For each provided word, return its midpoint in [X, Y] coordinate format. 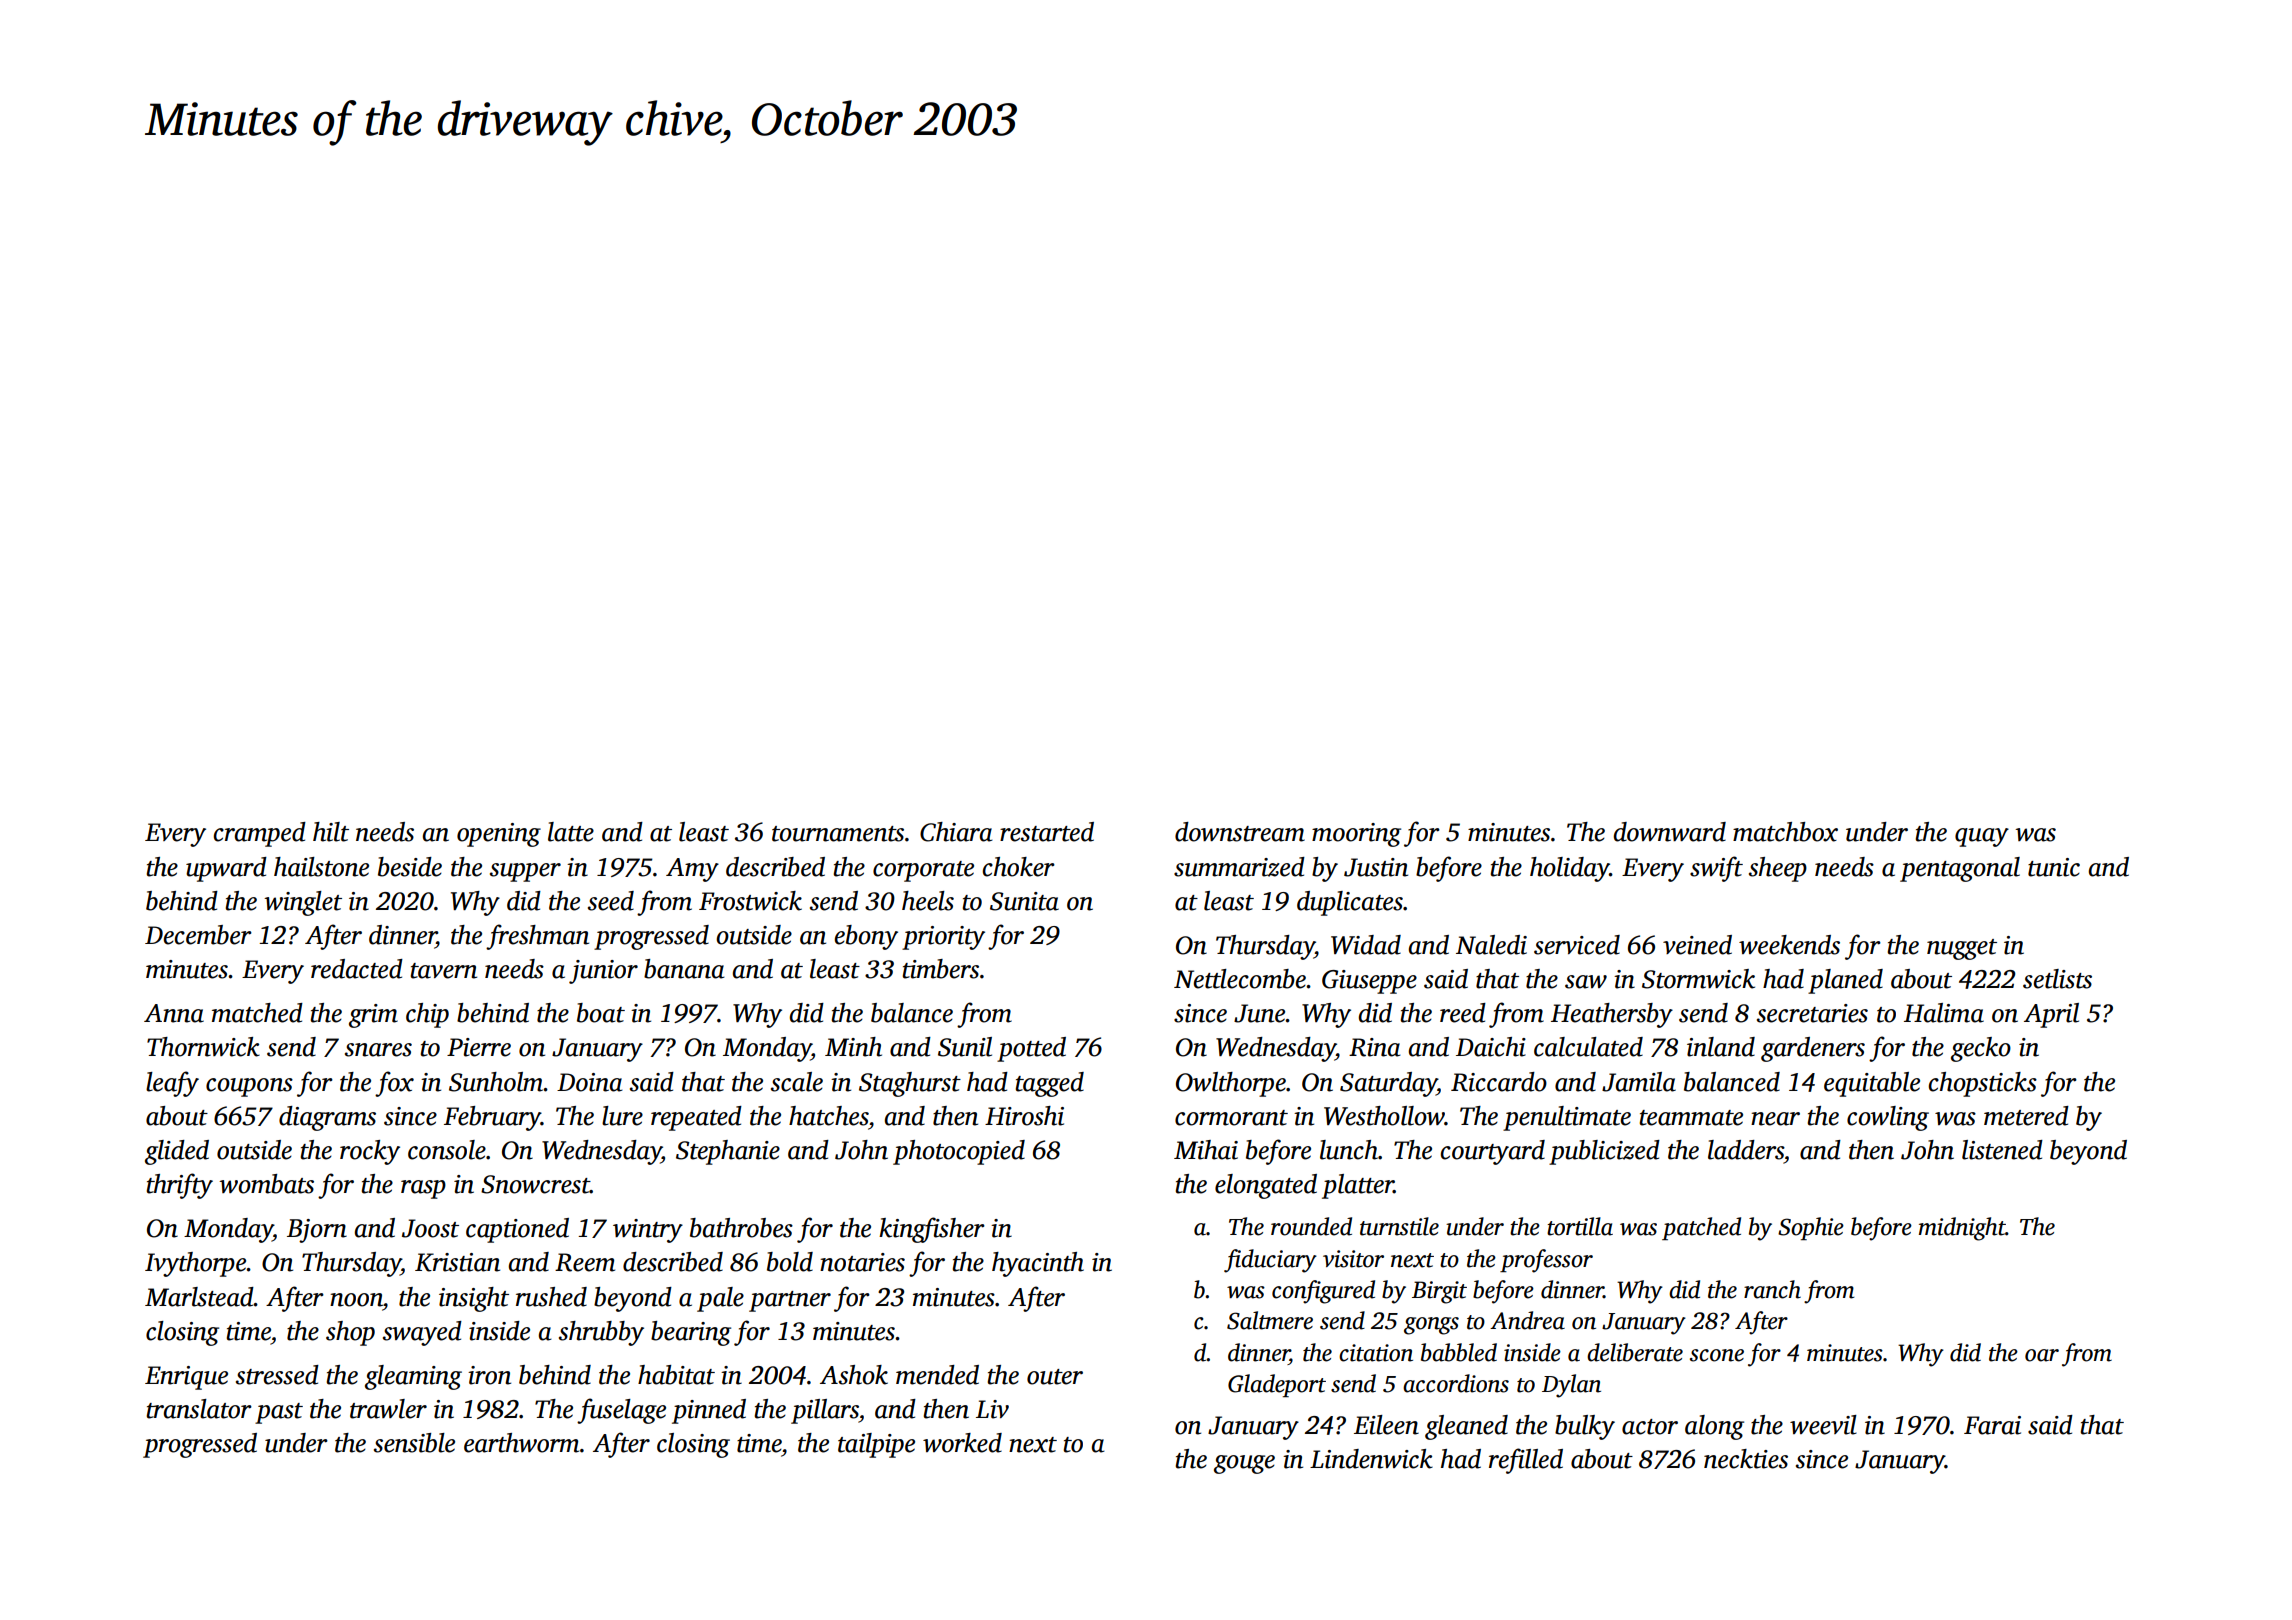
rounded [1311, 1226]
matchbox [1785, 832]
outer [1055, 1377]
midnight [1962, 1229]
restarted [1047, 832]
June [1260, 1013]
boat [601, 1013]
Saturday [1388, 1084]
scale [797, 1082]
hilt [331, 832]
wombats [266, 1184]
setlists [2057, 979]
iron [489, 1375]
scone [1717, 1355]
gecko [1981, 1049]
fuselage [621, 1411]
